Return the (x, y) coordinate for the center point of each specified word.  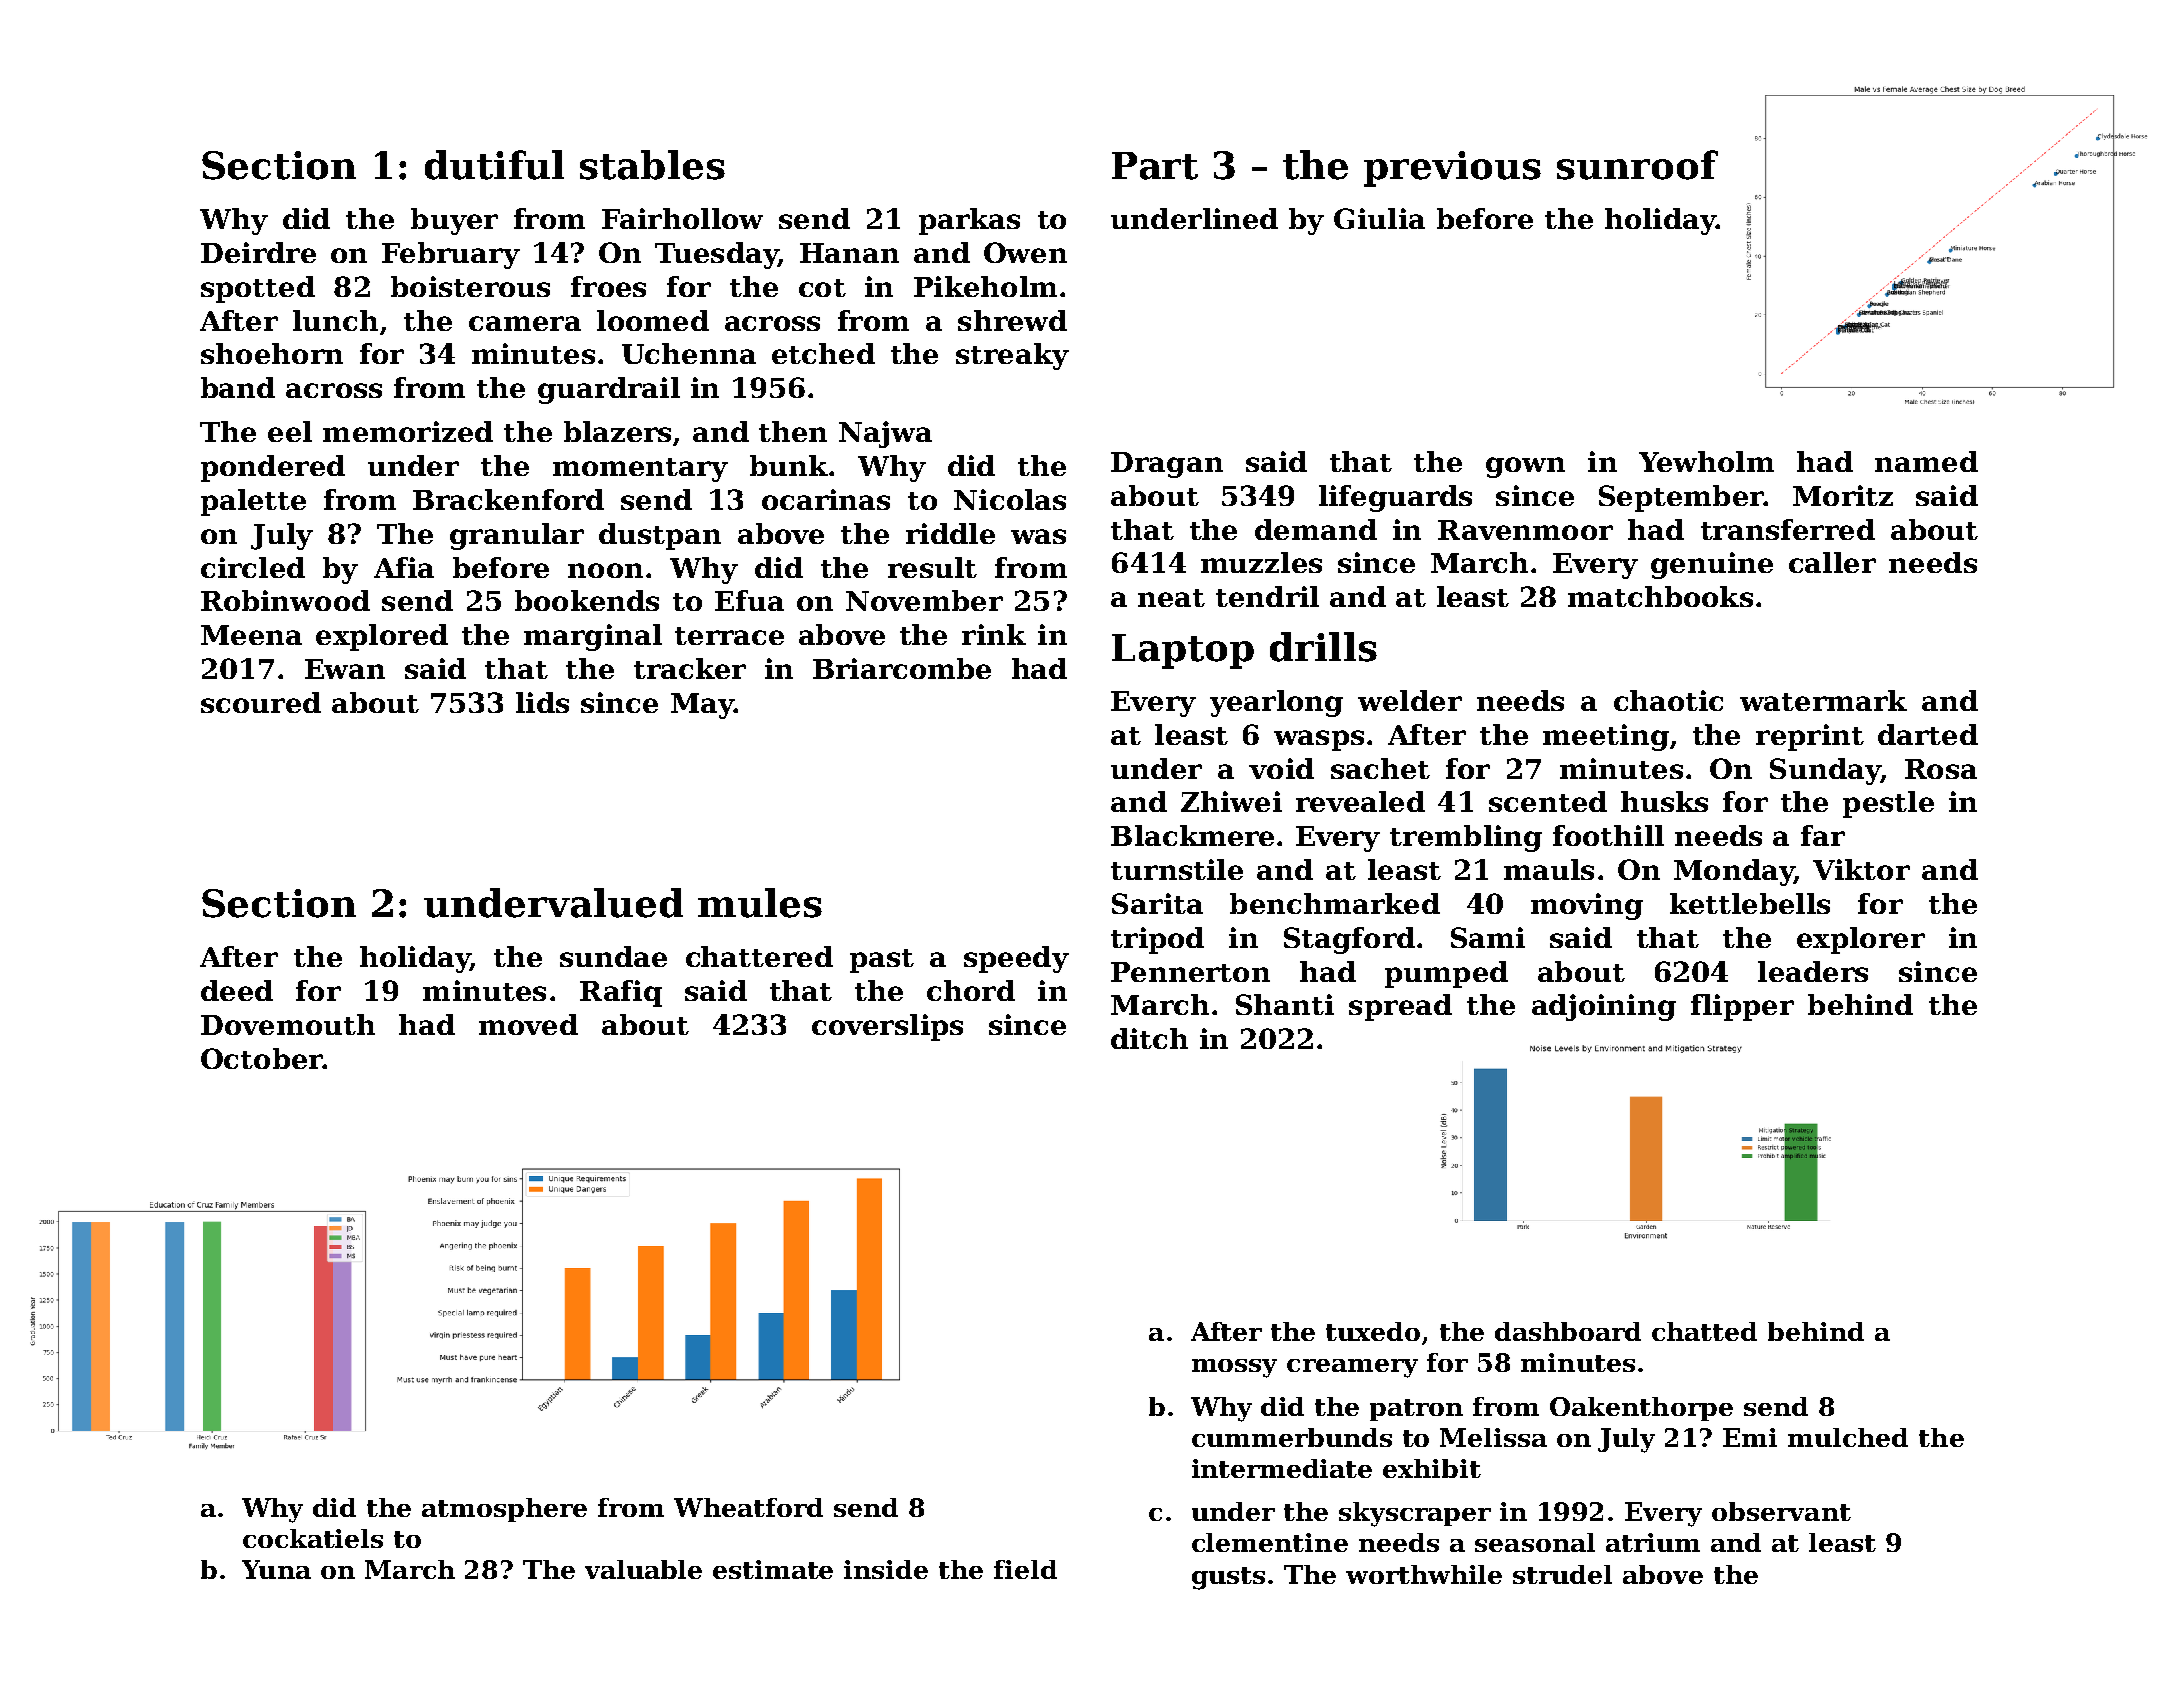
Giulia (1379, 218)
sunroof (1637, 165)
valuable (643, 1569)
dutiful (494, 165)
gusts (1228, 1578)
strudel (1562, 1574)
